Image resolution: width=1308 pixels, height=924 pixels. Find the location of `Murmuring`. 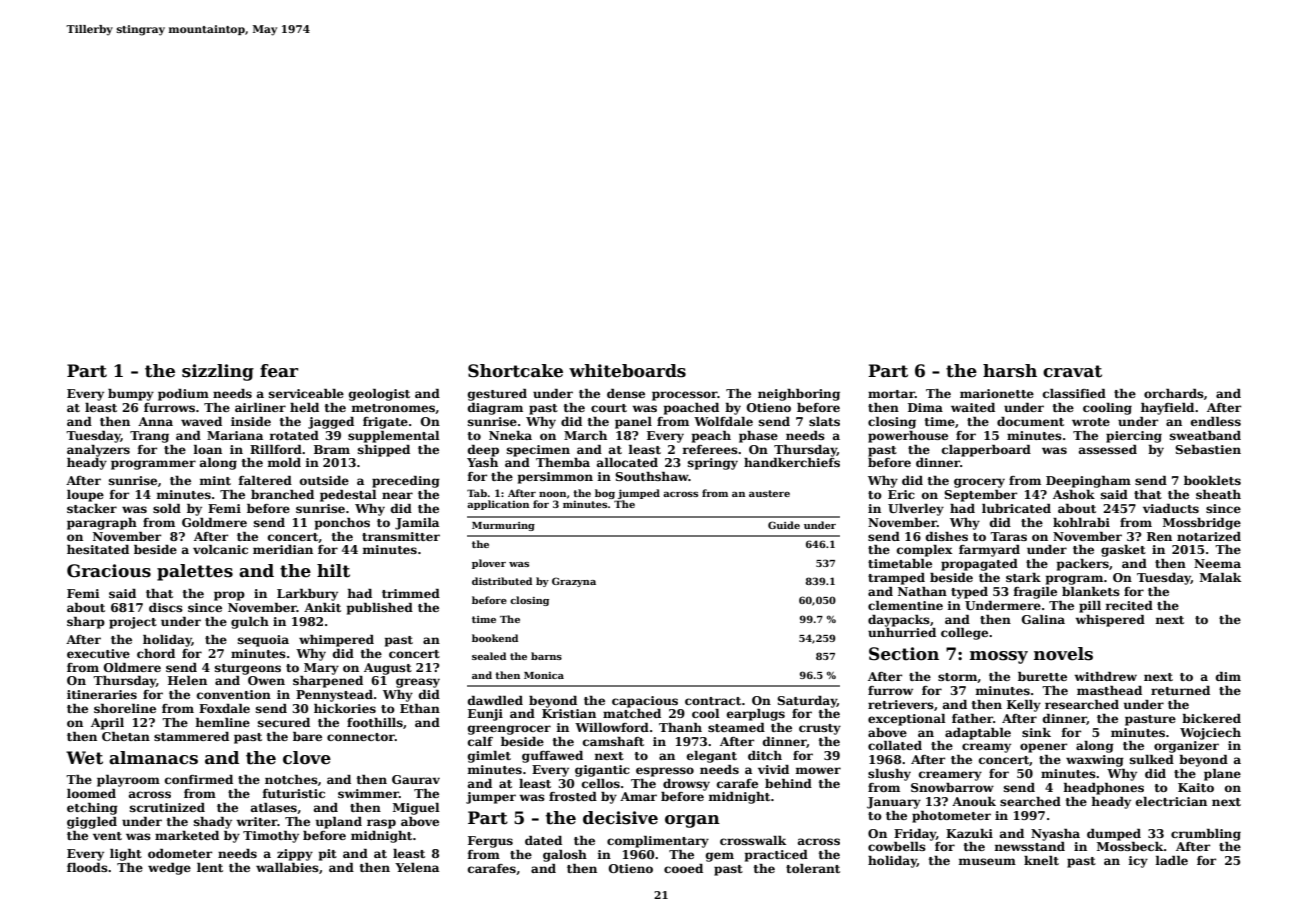

Murmuring is located at coordinates (503, 526).
